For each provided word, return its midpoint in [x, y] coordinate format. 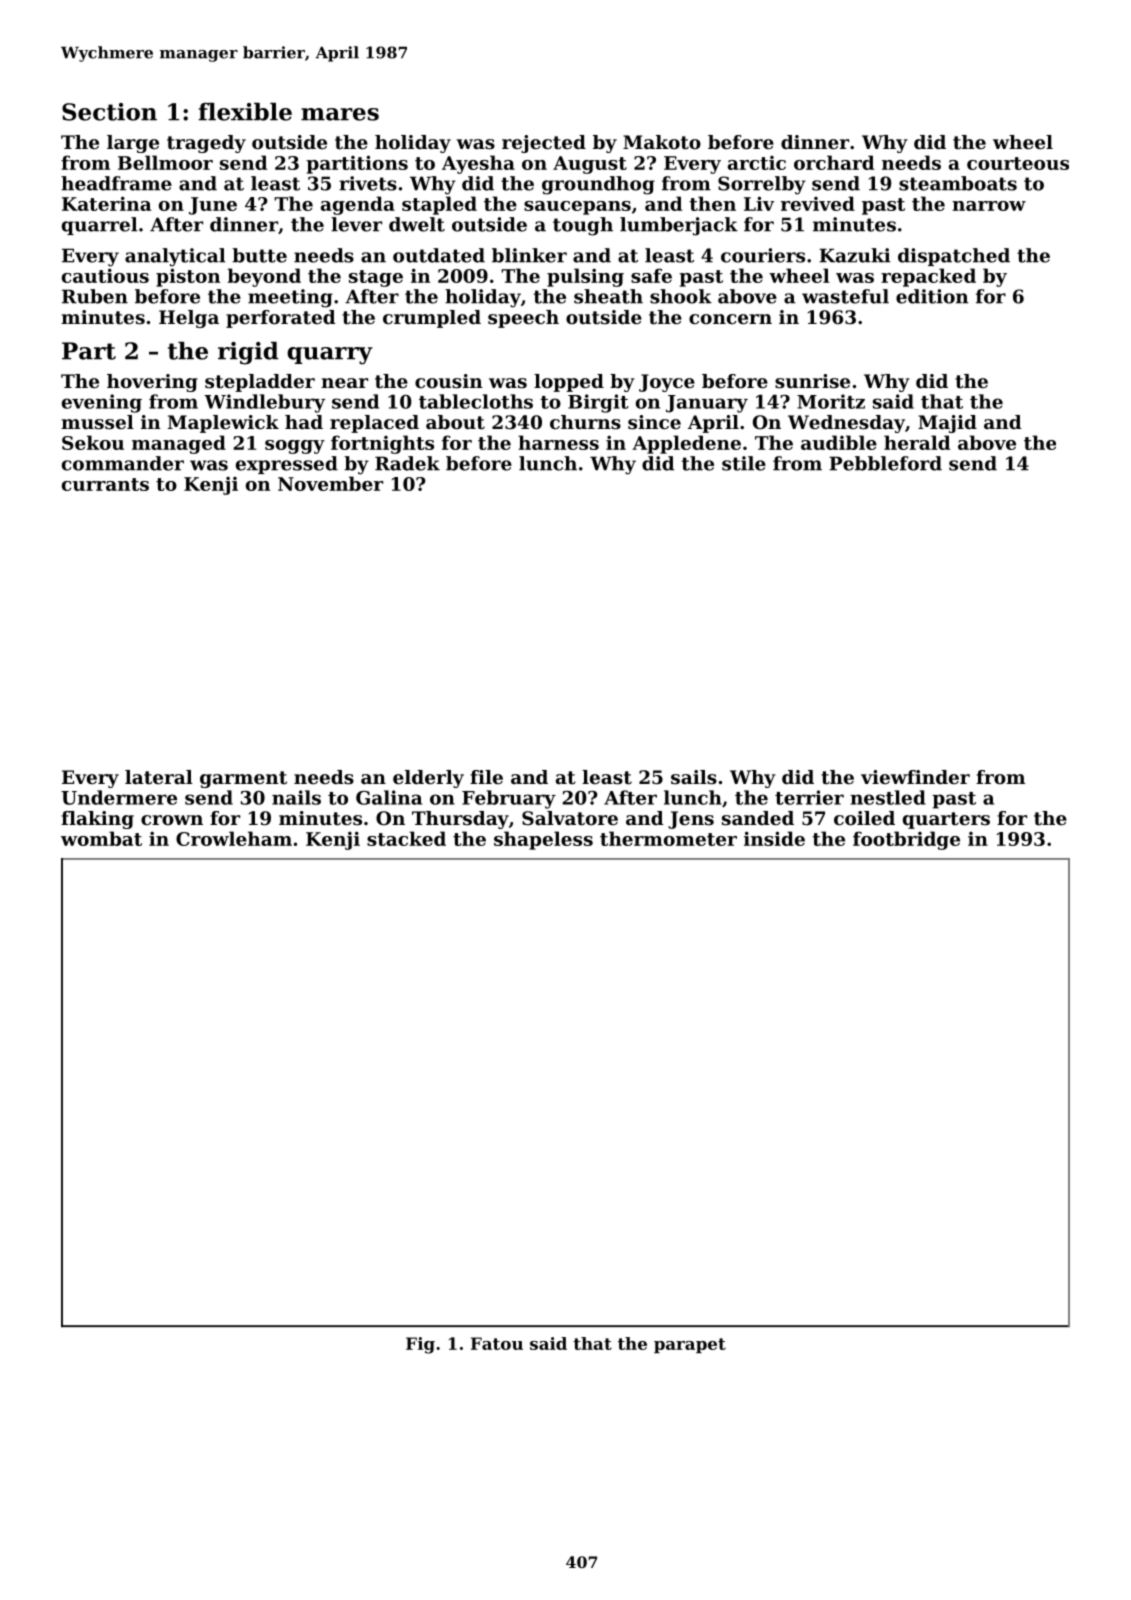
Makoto [662, 142]
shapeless [543, 840]
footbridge [906, 840]
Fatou [497, 1343]
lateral [159, 777]
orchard [834, 162]
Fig [420, 1345]
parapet [690, 1345]
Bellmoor [165, 162]
